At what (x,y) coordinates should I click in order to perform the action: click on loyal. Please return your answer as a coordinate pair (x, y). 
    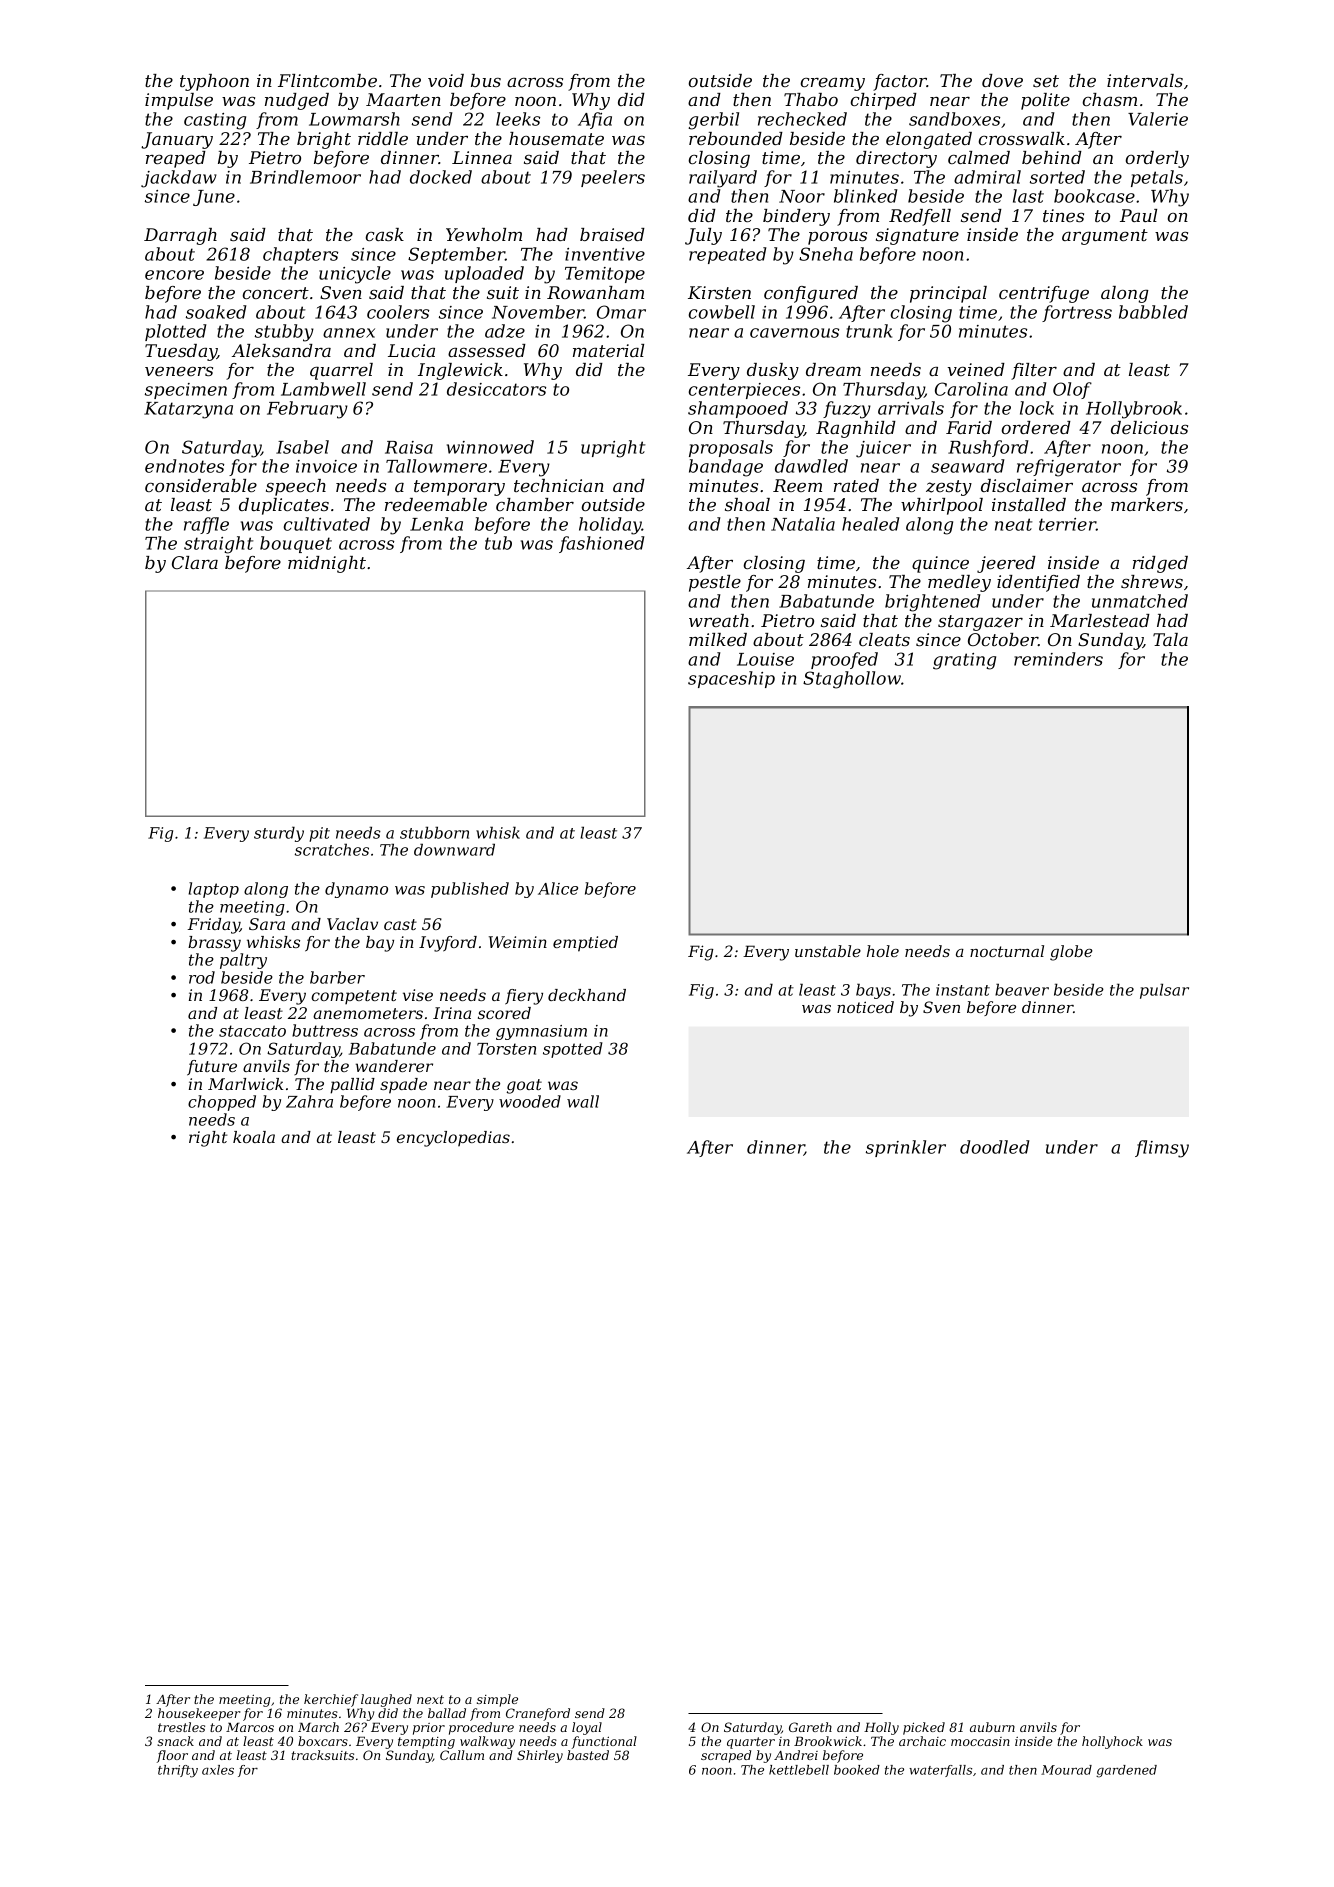
    Looking at the image, I should click on (587, 1728).
